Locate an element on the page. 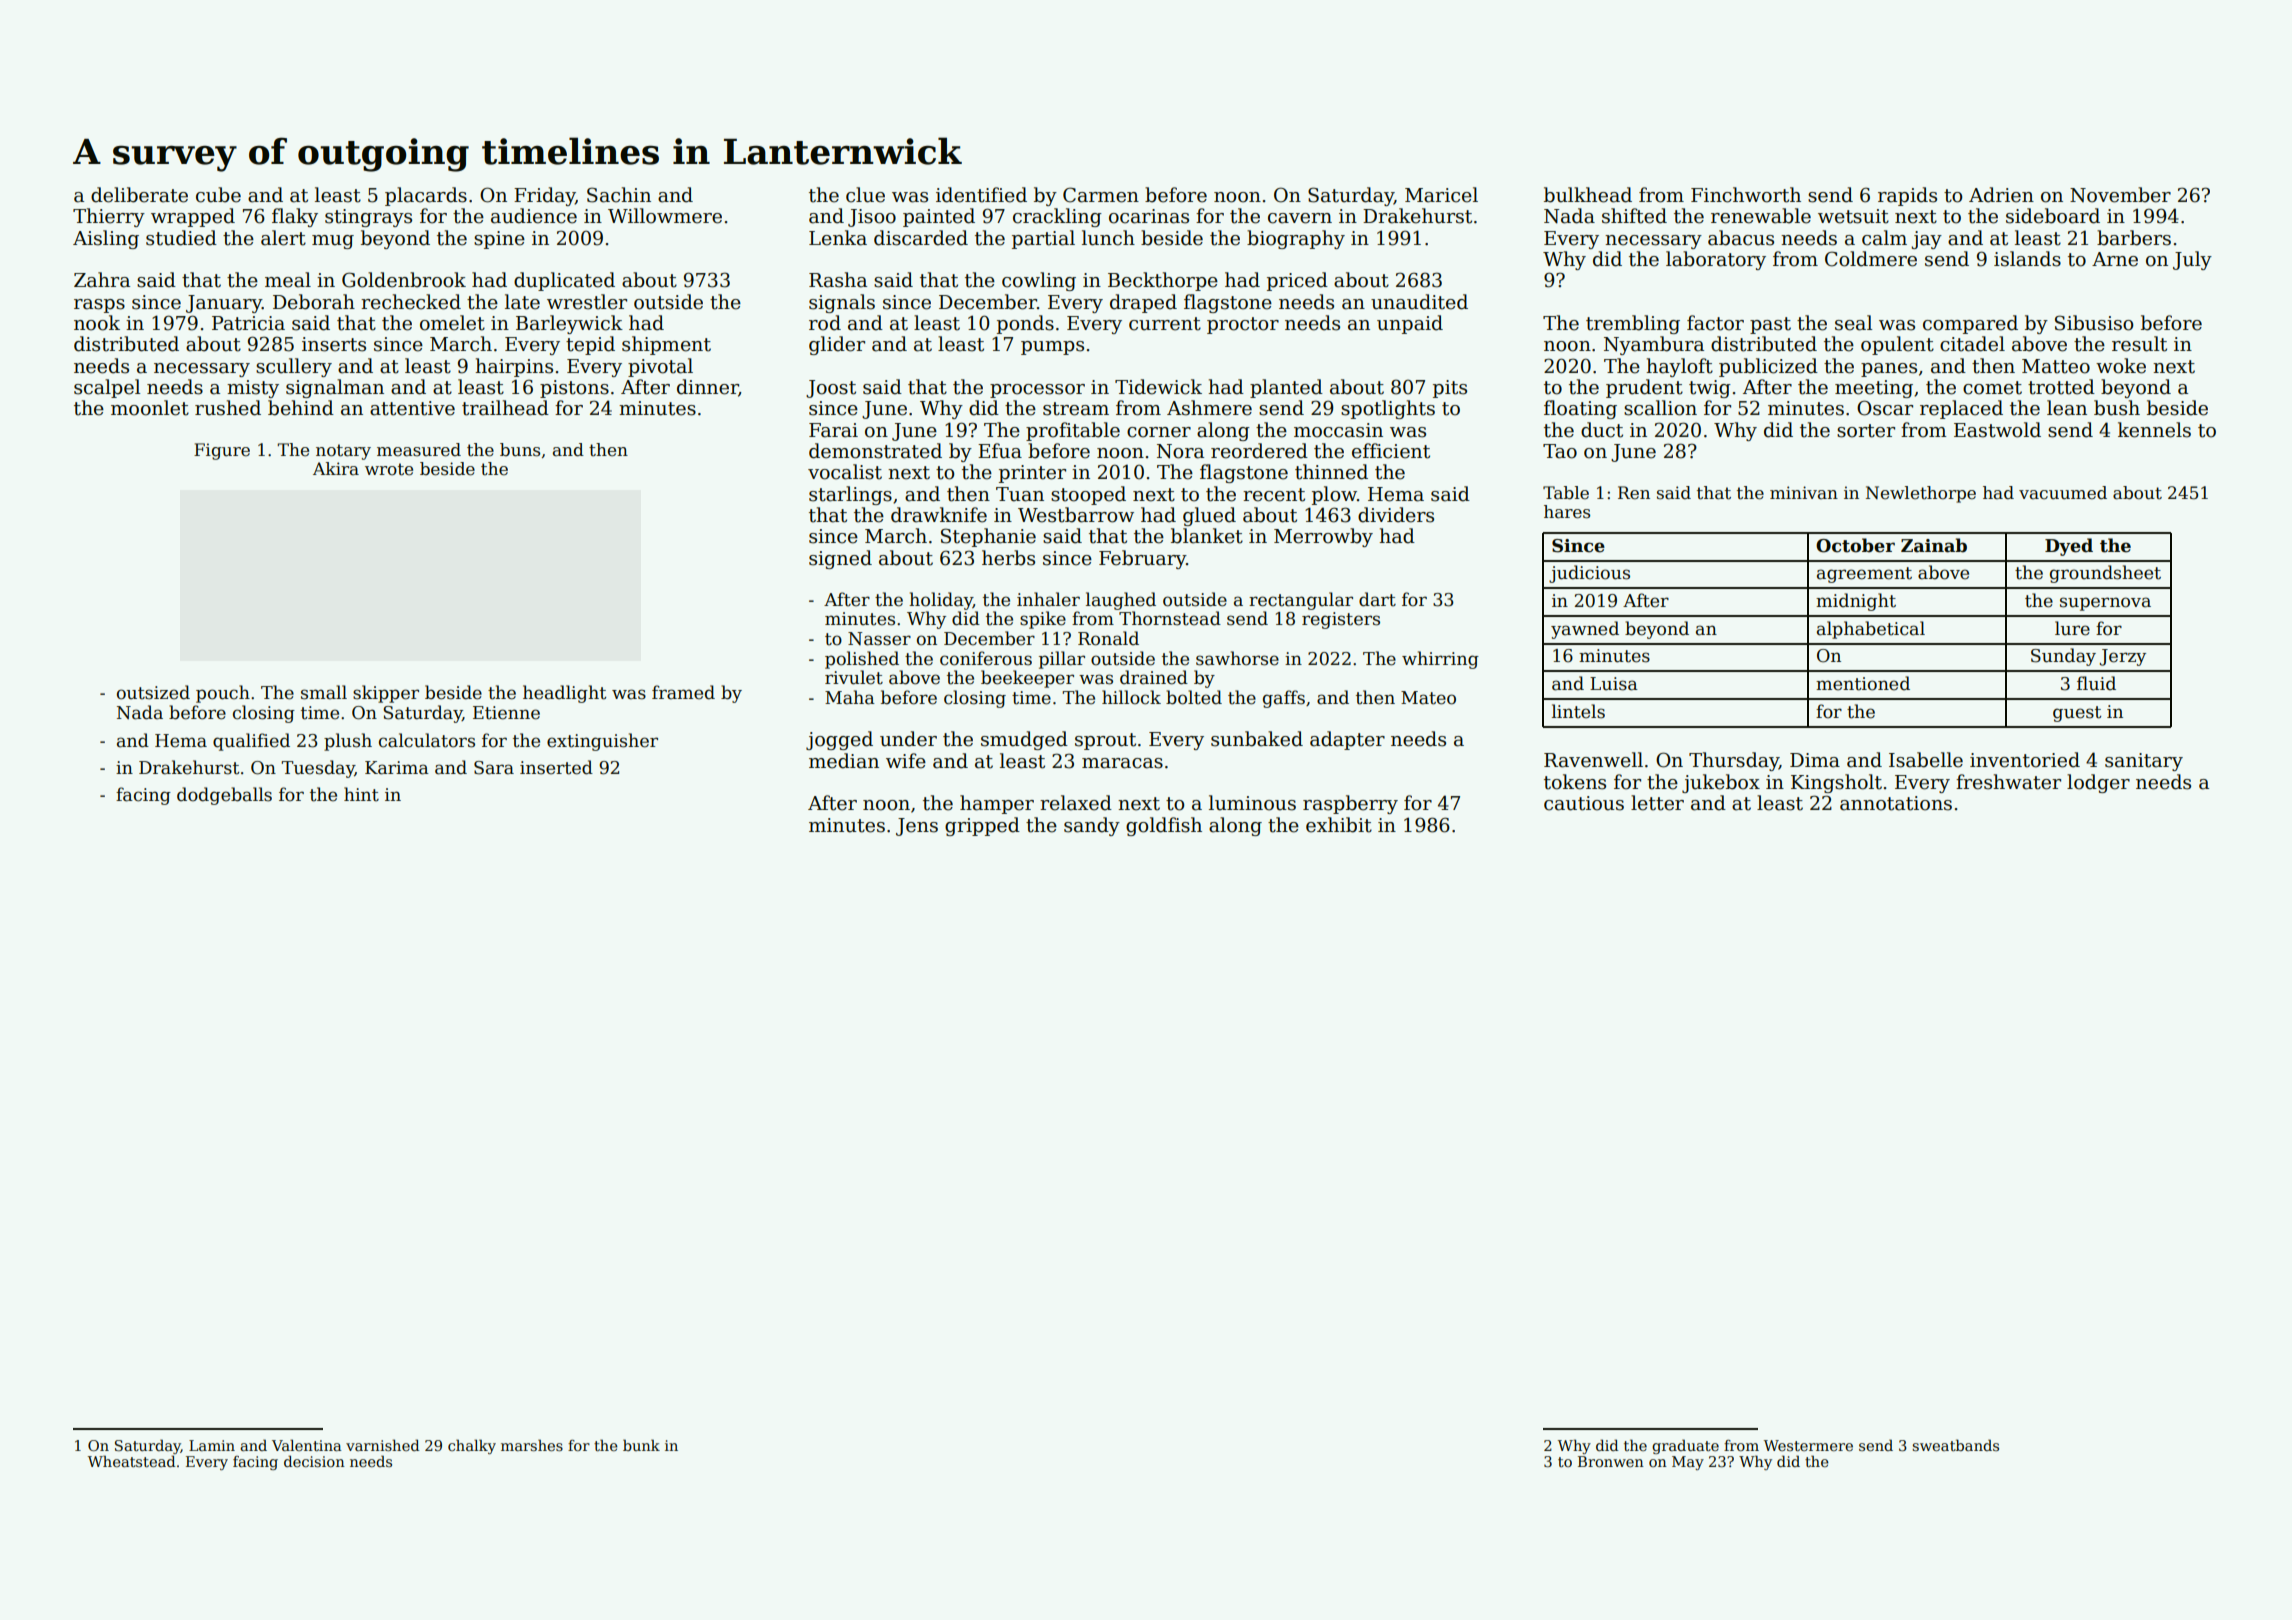  Lamin is located at coordinates (212, 1445).
